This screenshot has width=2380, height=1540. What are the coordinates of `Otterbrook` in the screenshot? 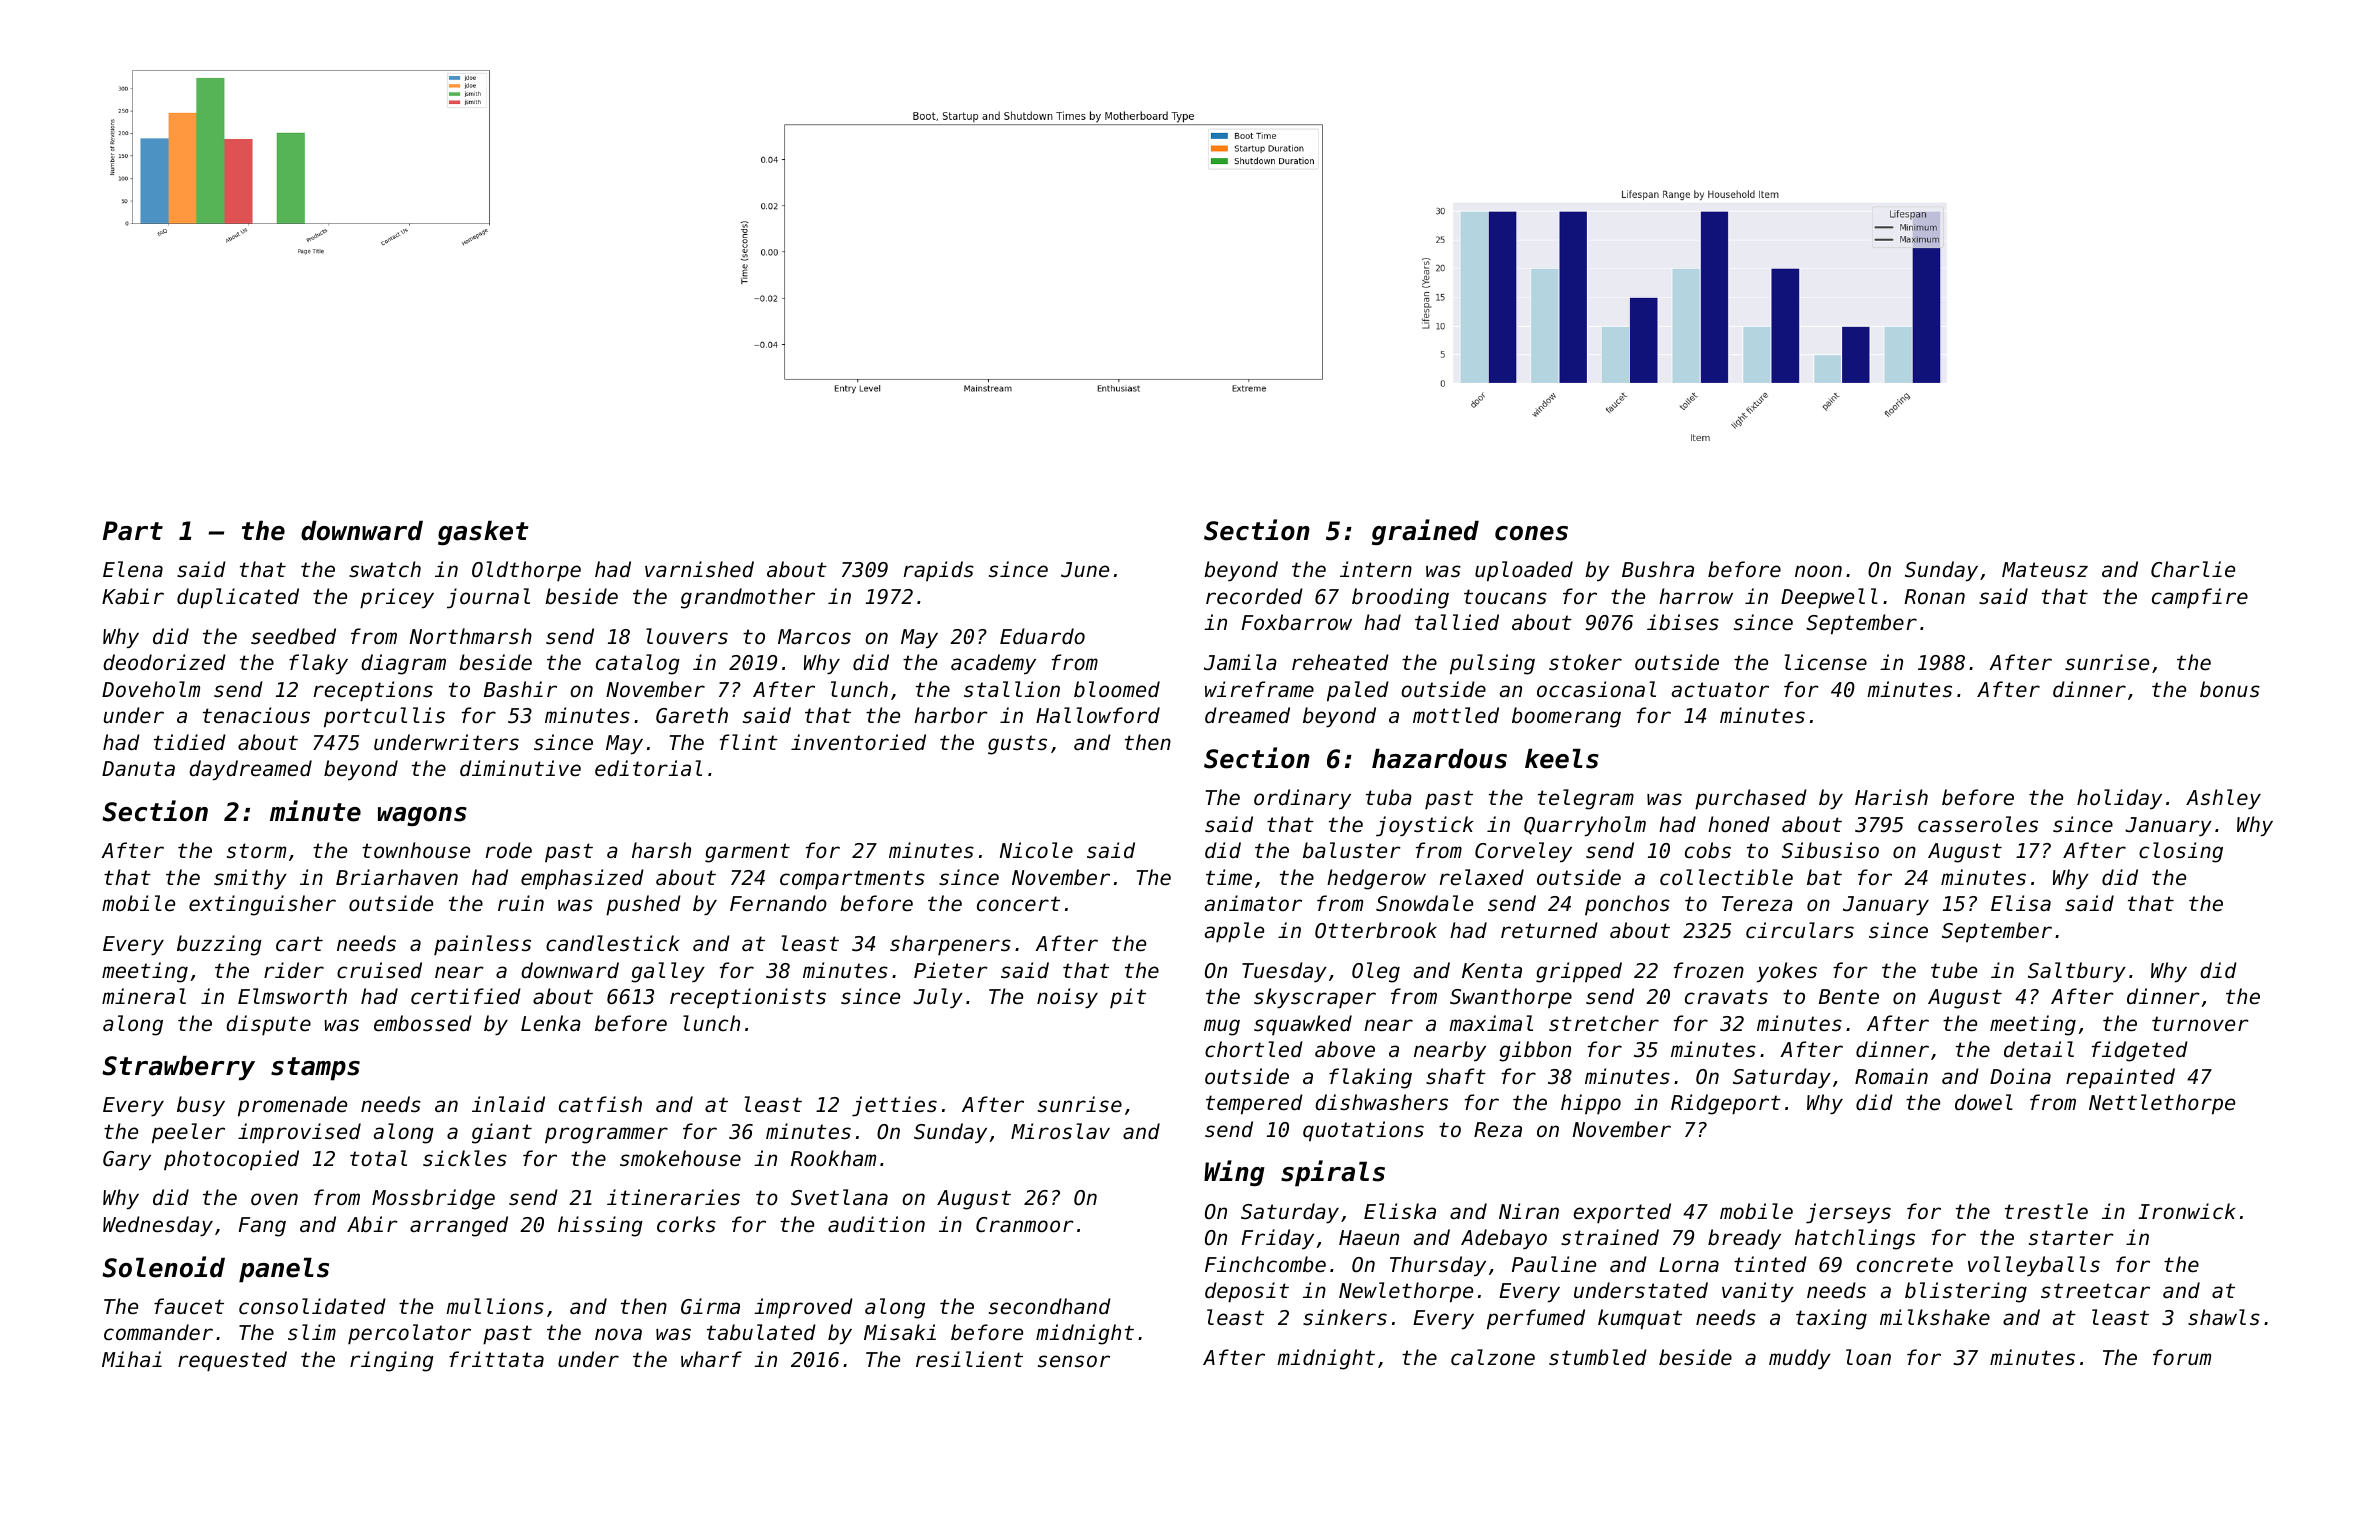 It's located at (1376, 930).
